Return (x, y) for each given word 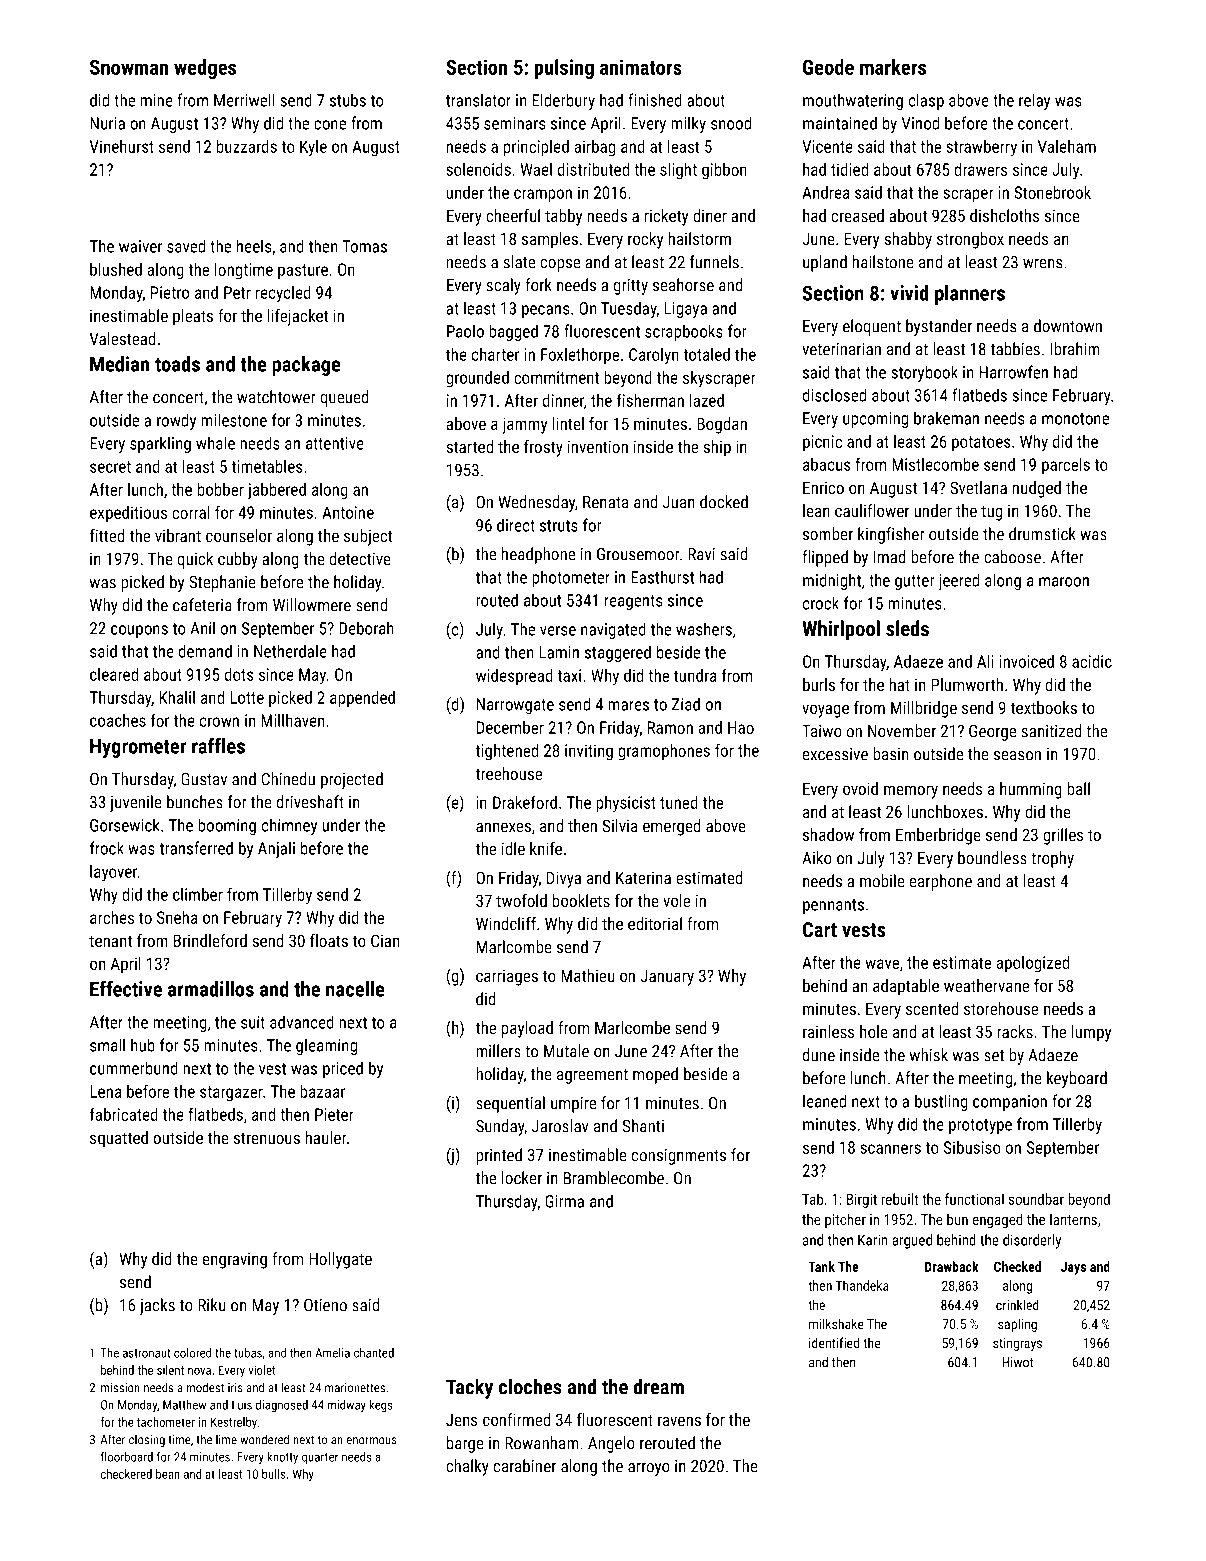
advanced (302, 1022)
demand (205, 651)
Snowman (129, 67)
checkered (126, 1474)
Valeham (1067, 146)
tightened (506, 752)
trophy (1052, 859)
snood (731, 123)
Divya (564, 879)
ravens (679, 1421)
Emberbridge (938, 836)
